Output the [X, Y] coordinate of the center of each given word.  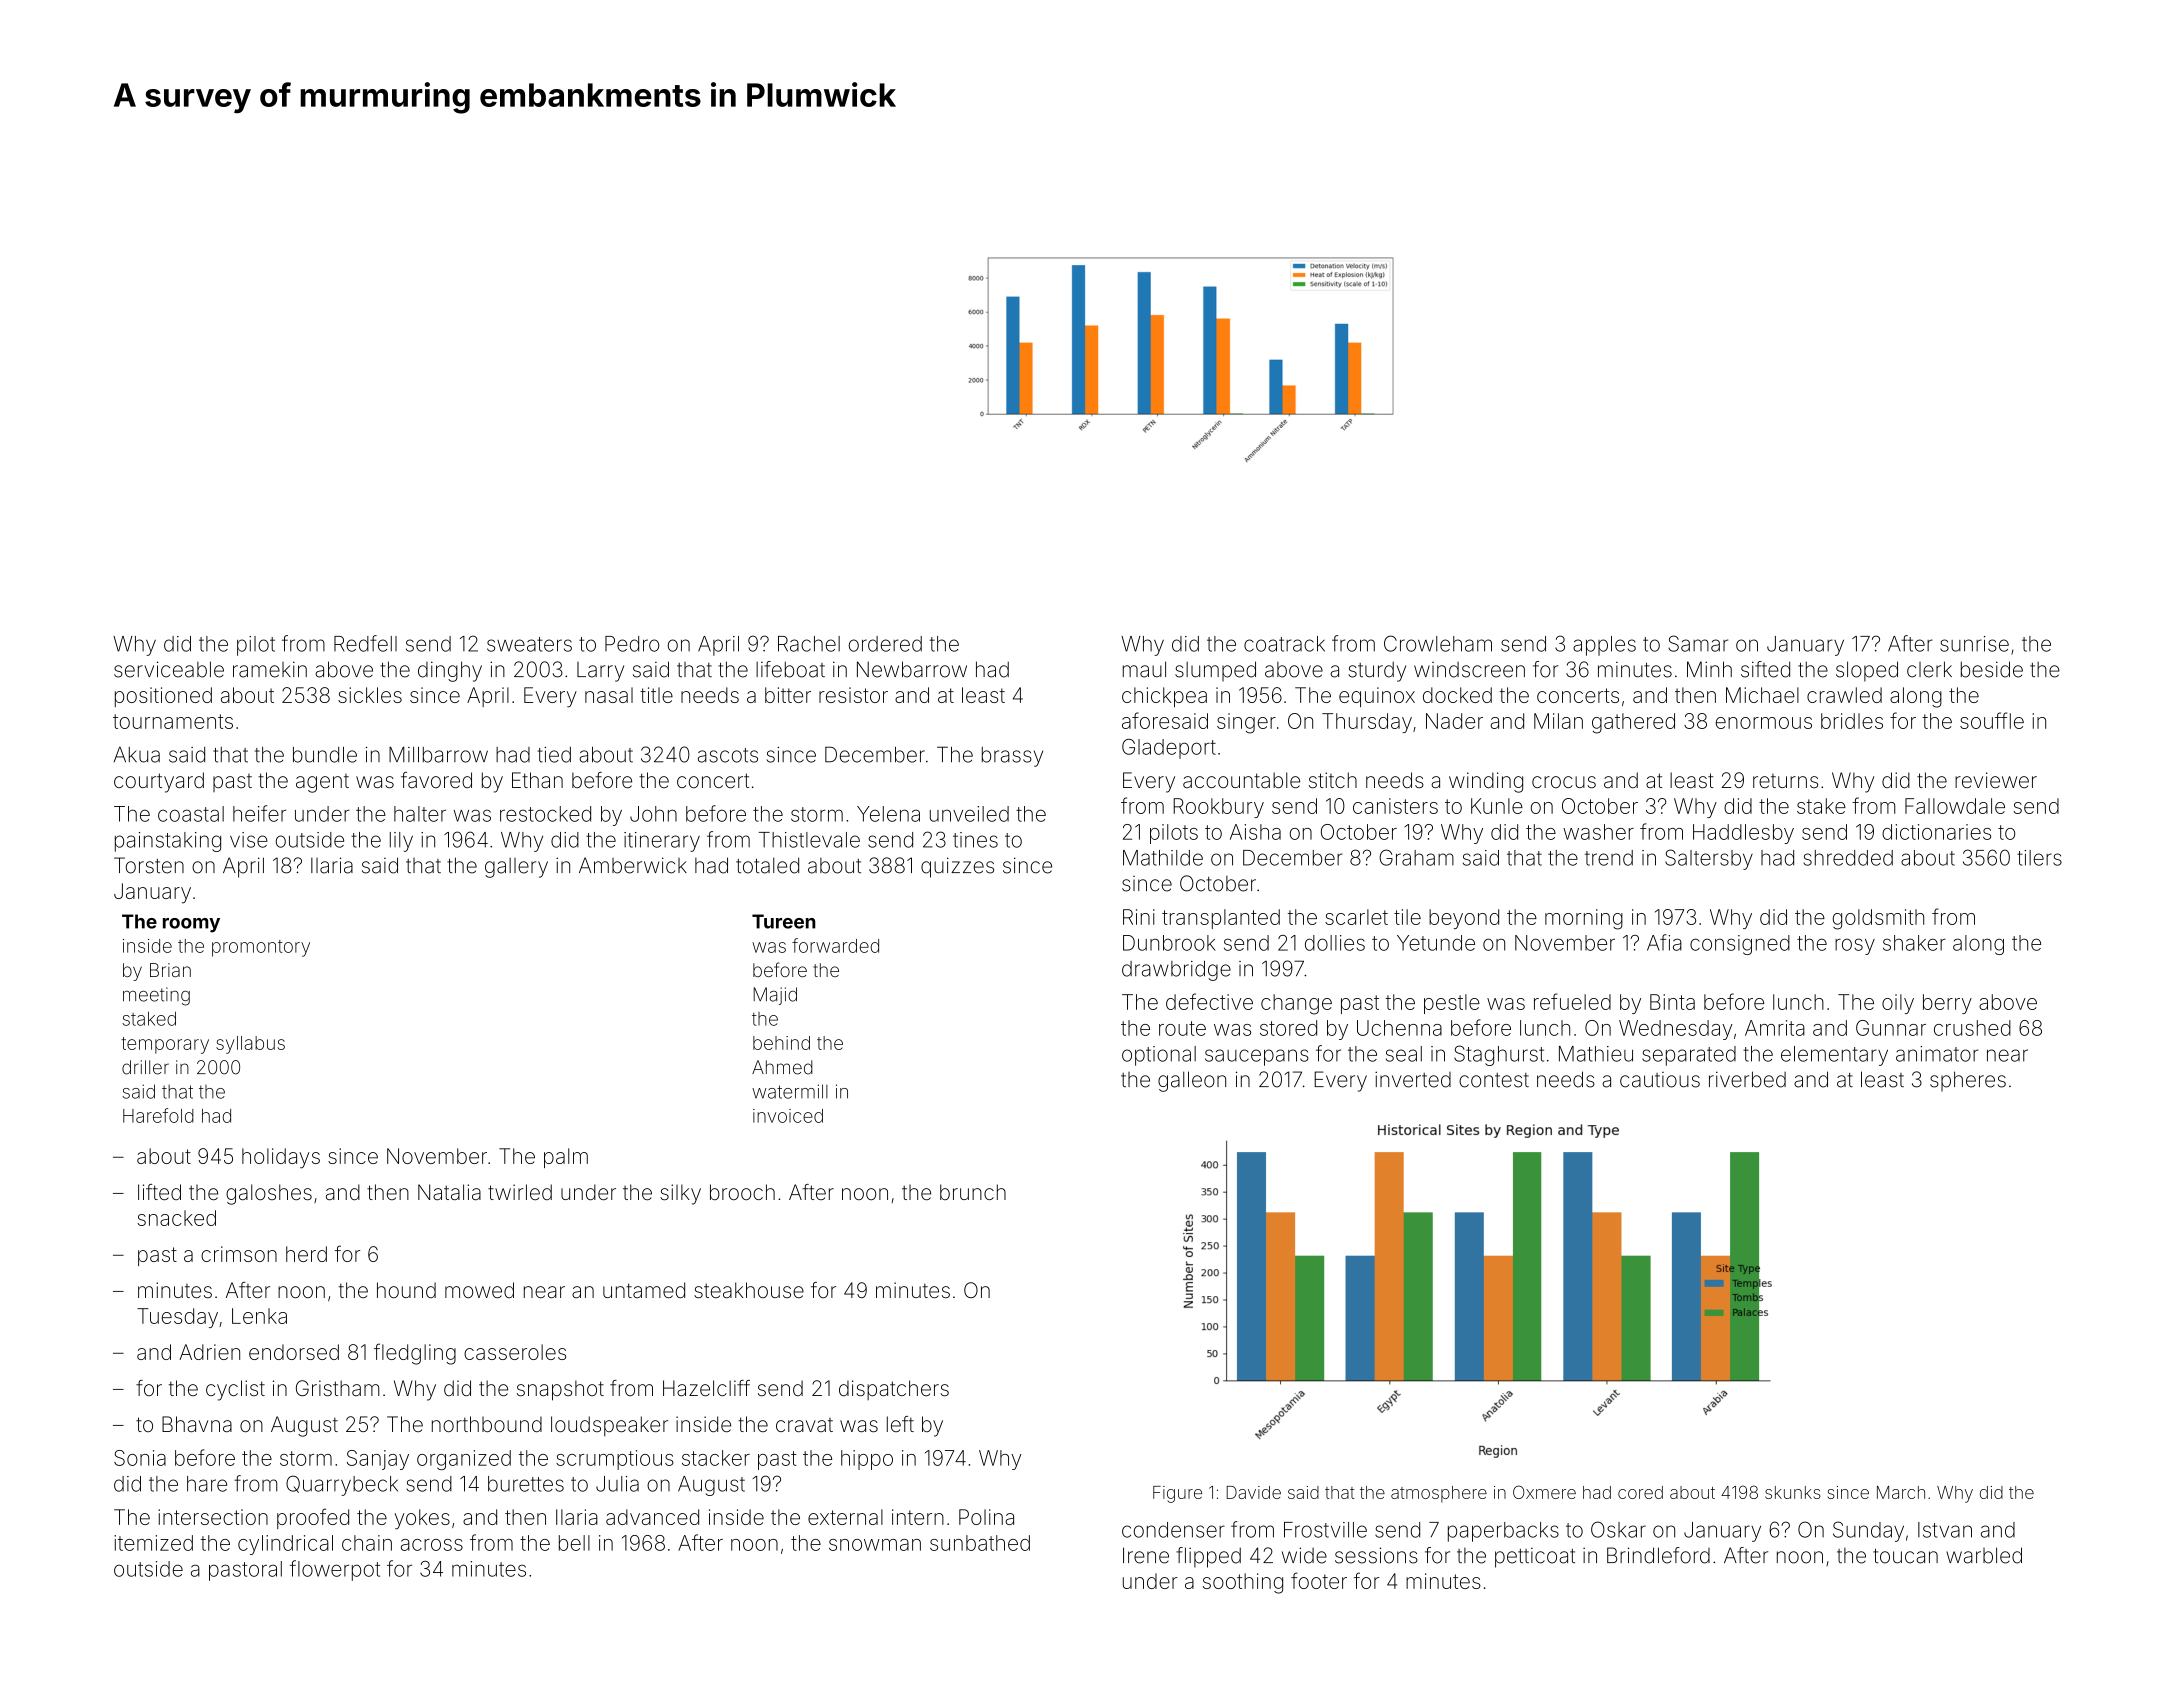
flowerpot [335, 1570]
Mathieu [1596, 1054]
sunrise [1974, 644]
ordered [885, 644]
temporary [165, 1045]
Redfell [365, 643]
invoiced [788, 1116]
